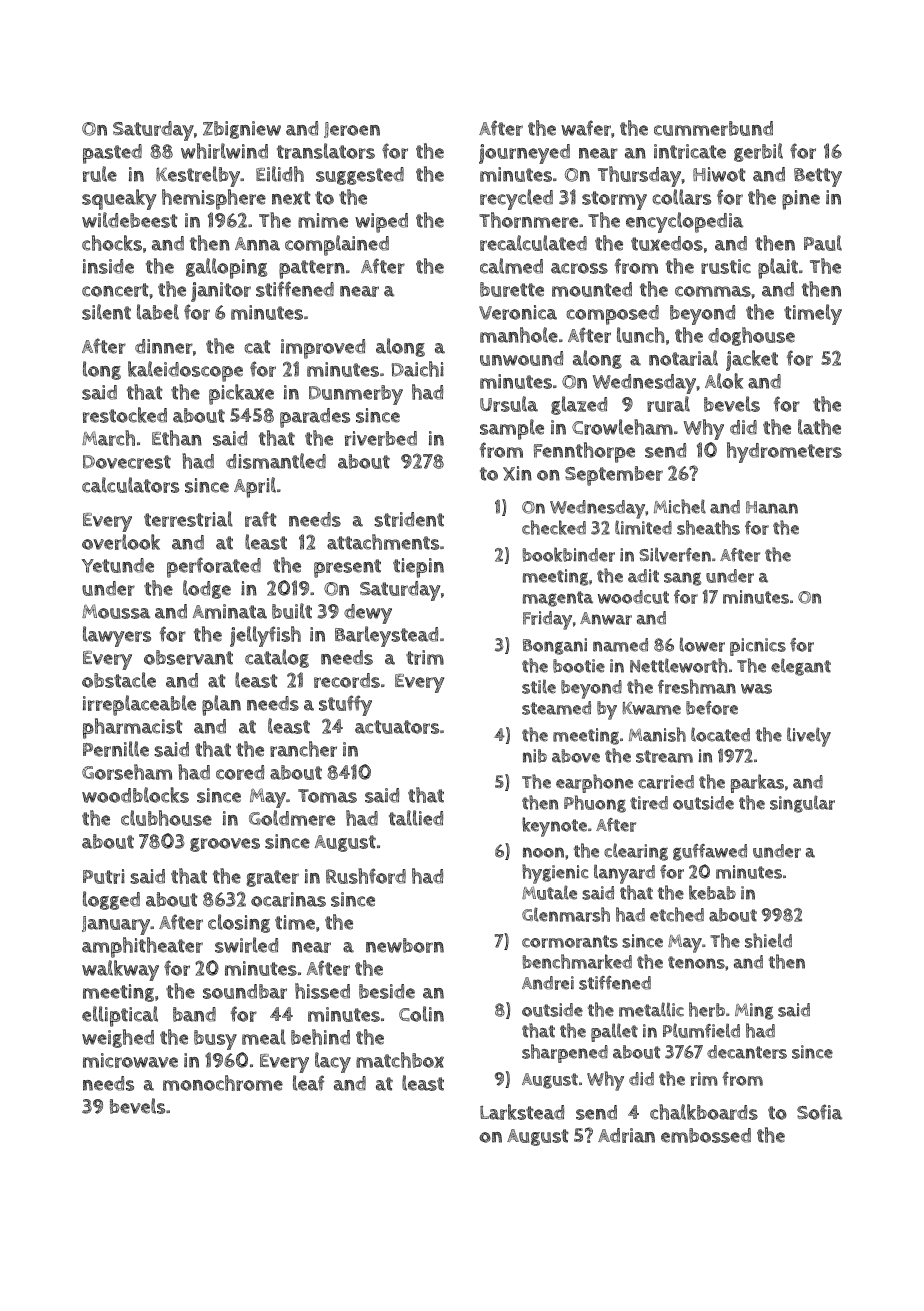  Describe the element at coordinates (586, 128) in the screenshot. I see `wafer` at that location.
